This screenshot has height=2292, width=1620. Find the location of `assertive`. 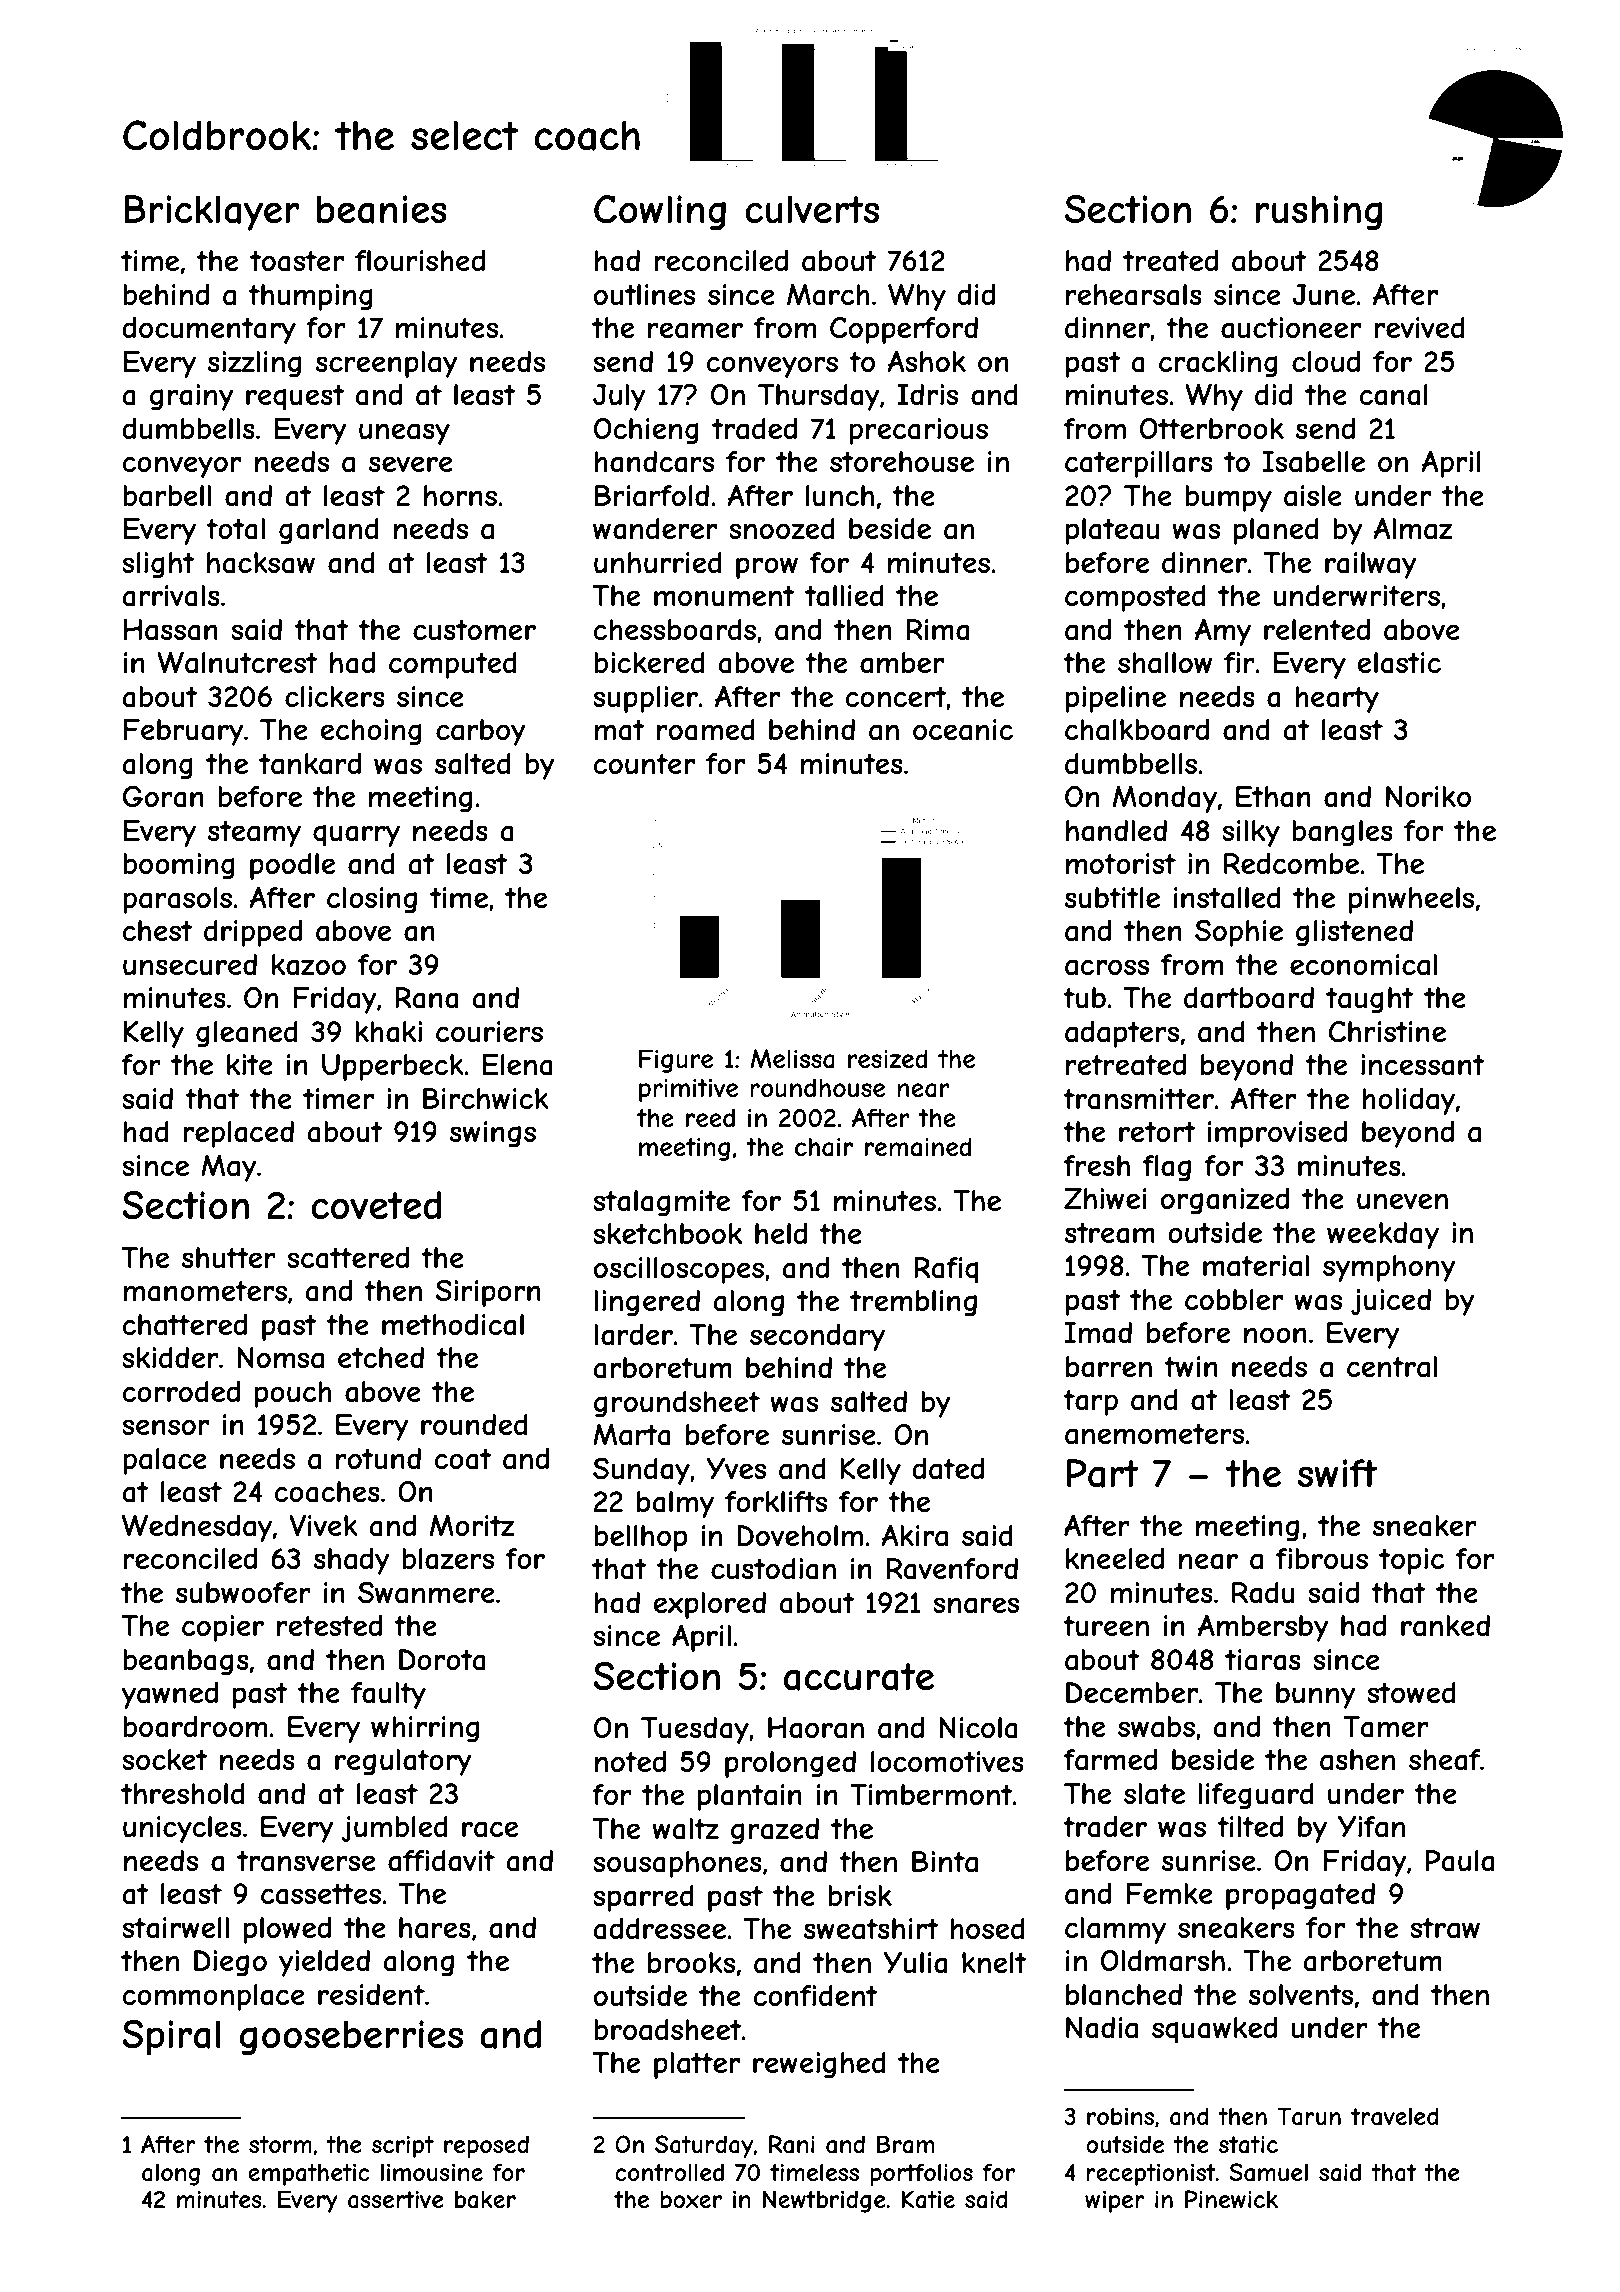

assertive is located at coordinates (396, 2199).
